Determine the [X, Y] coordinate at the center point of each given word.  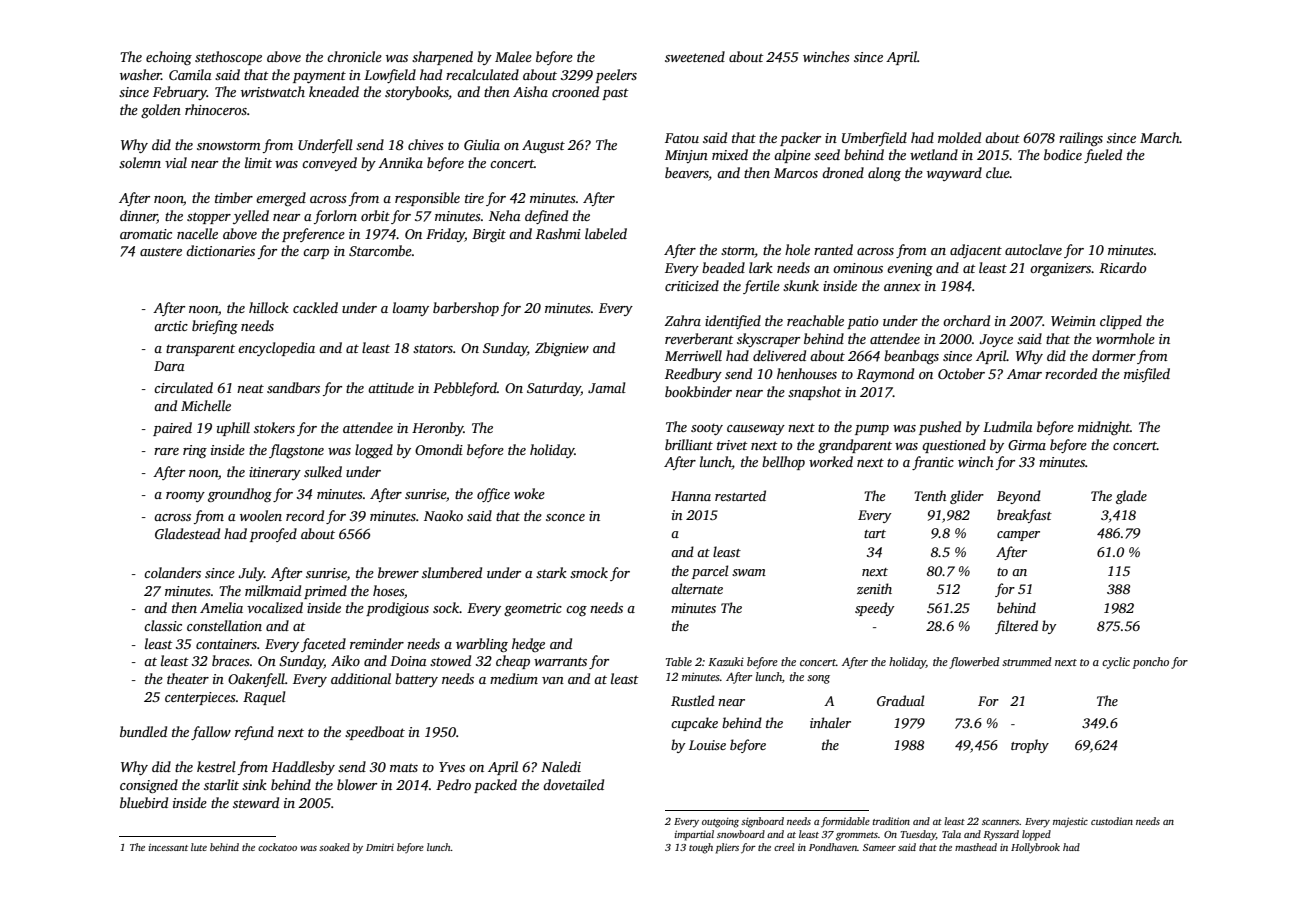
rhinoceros [216, 109]
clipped [1121, 322]
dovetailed [573, 784]
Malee [513, 56]
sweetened [695, 56]
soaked [334, 847]
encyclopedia [276, 349]
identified [733, 322]
